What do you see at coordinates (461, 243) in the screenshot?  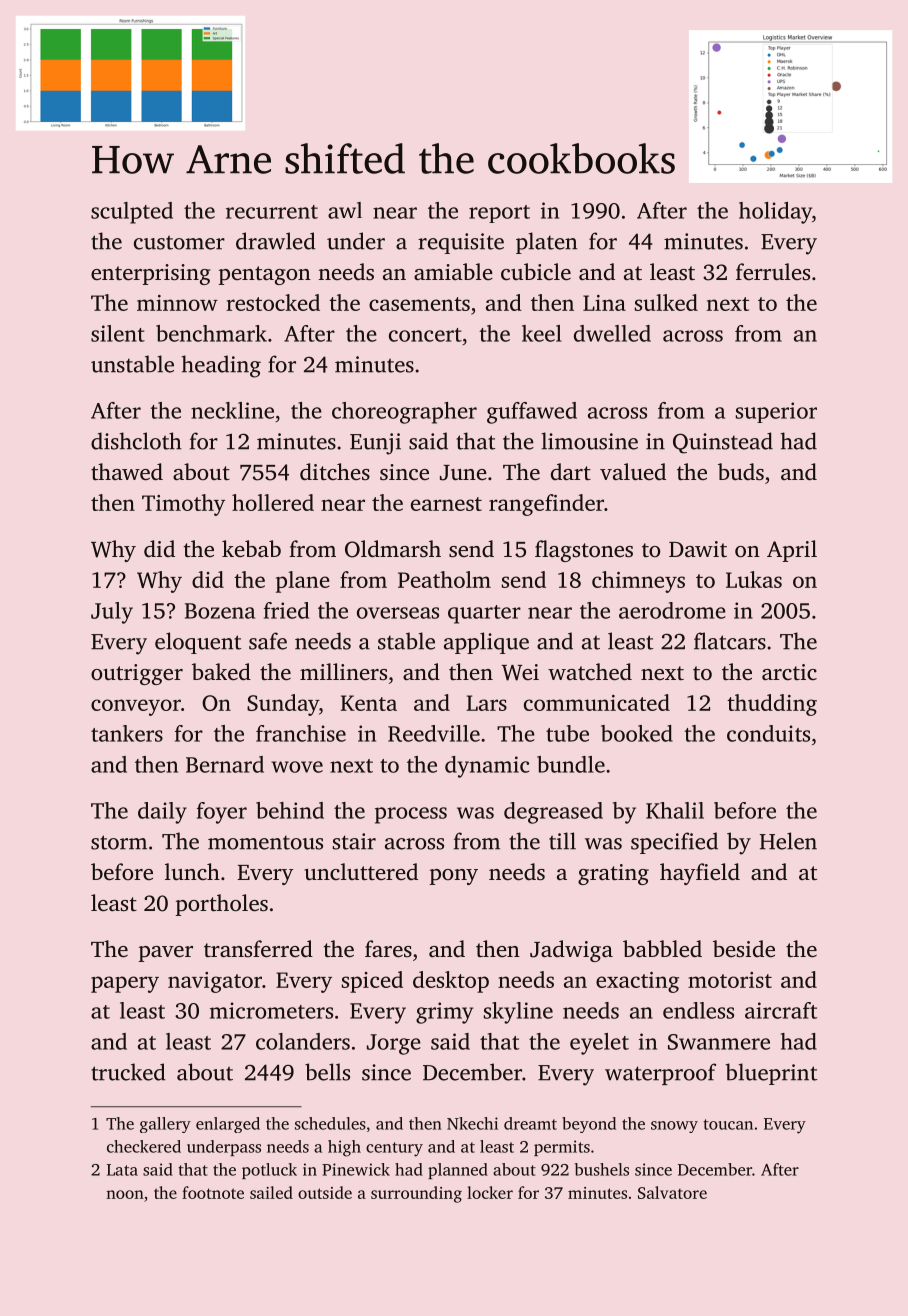 I see `requisite` at bounding box center [461, 243].
